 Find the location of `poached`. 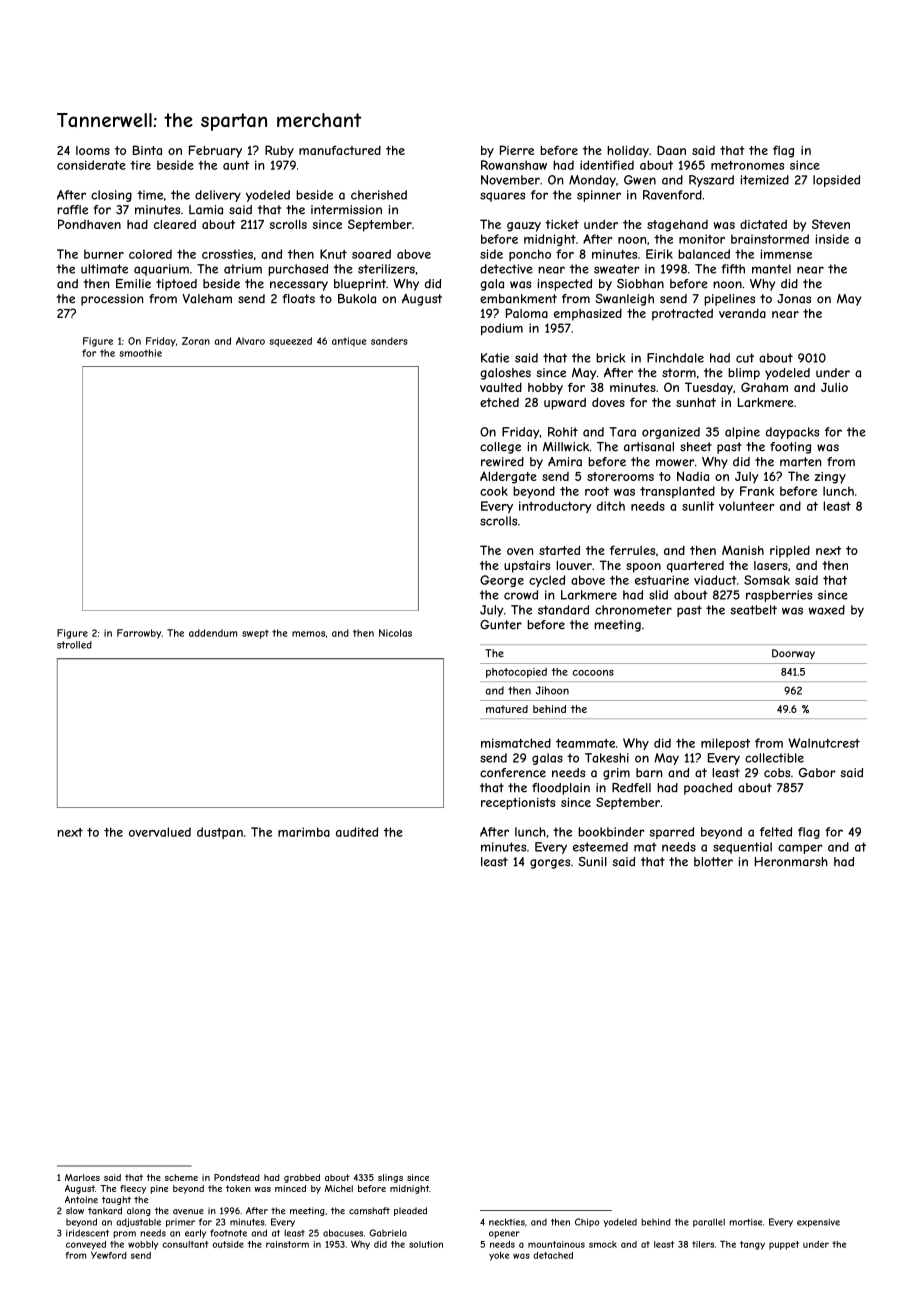

poached is located at coordinates (708, 789).
